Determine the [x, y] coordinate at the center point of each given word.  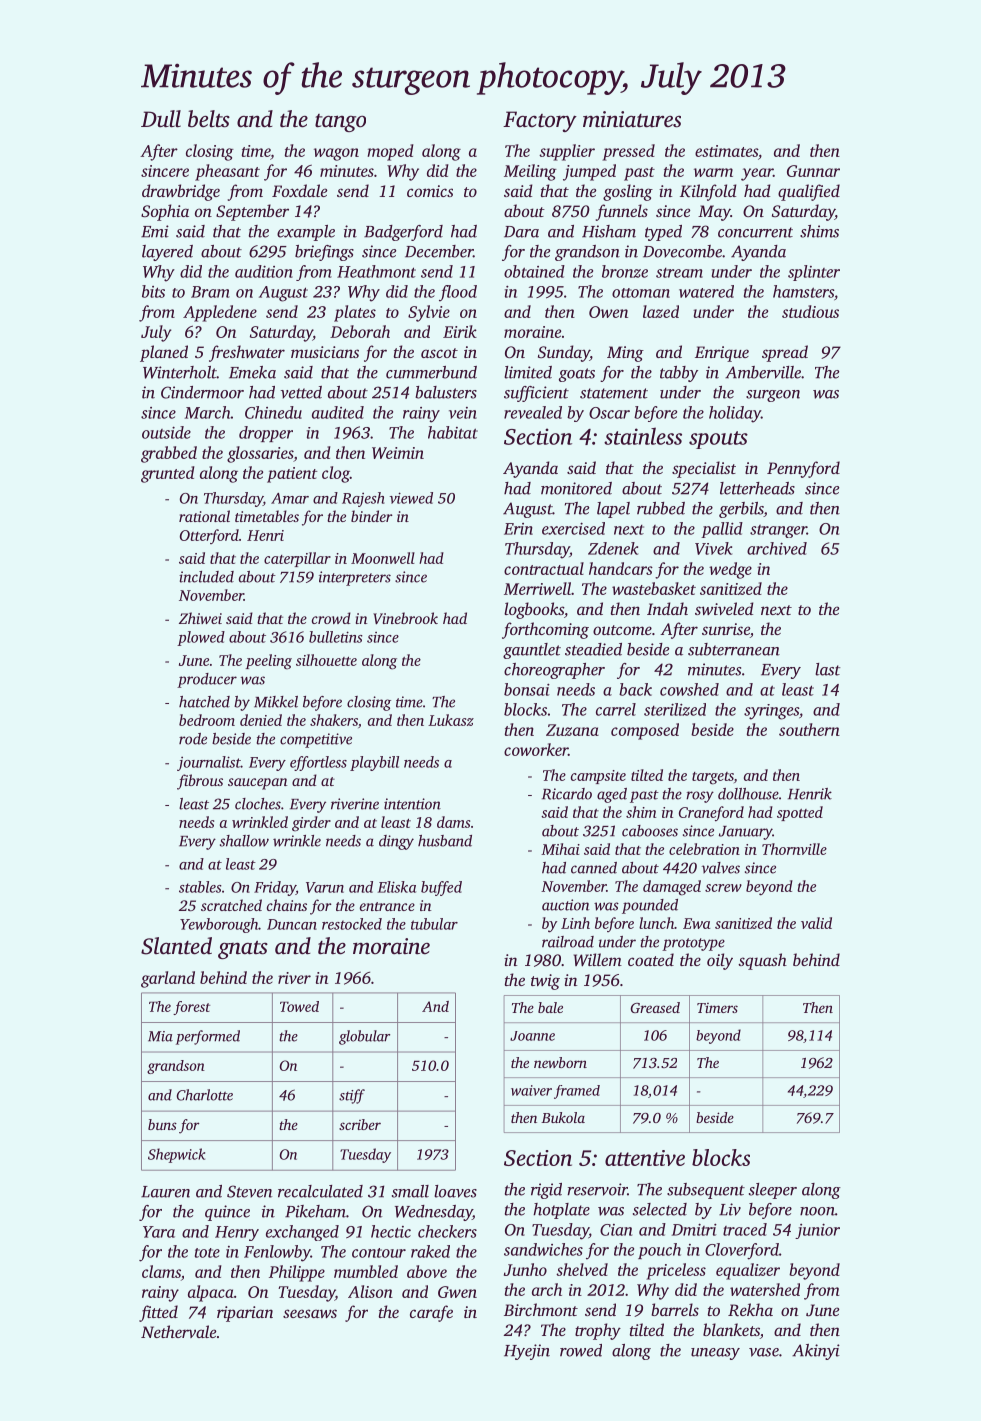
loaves [455, 1191]
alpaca [211, 1293]
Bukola [563, 1117]
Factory [540, 121]
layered [167, 253]
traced [745, 1229]
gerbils [741, 510]
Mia [160, 1036]
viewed [411, 498]
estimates [726, 151]
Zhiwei [200, 618]
